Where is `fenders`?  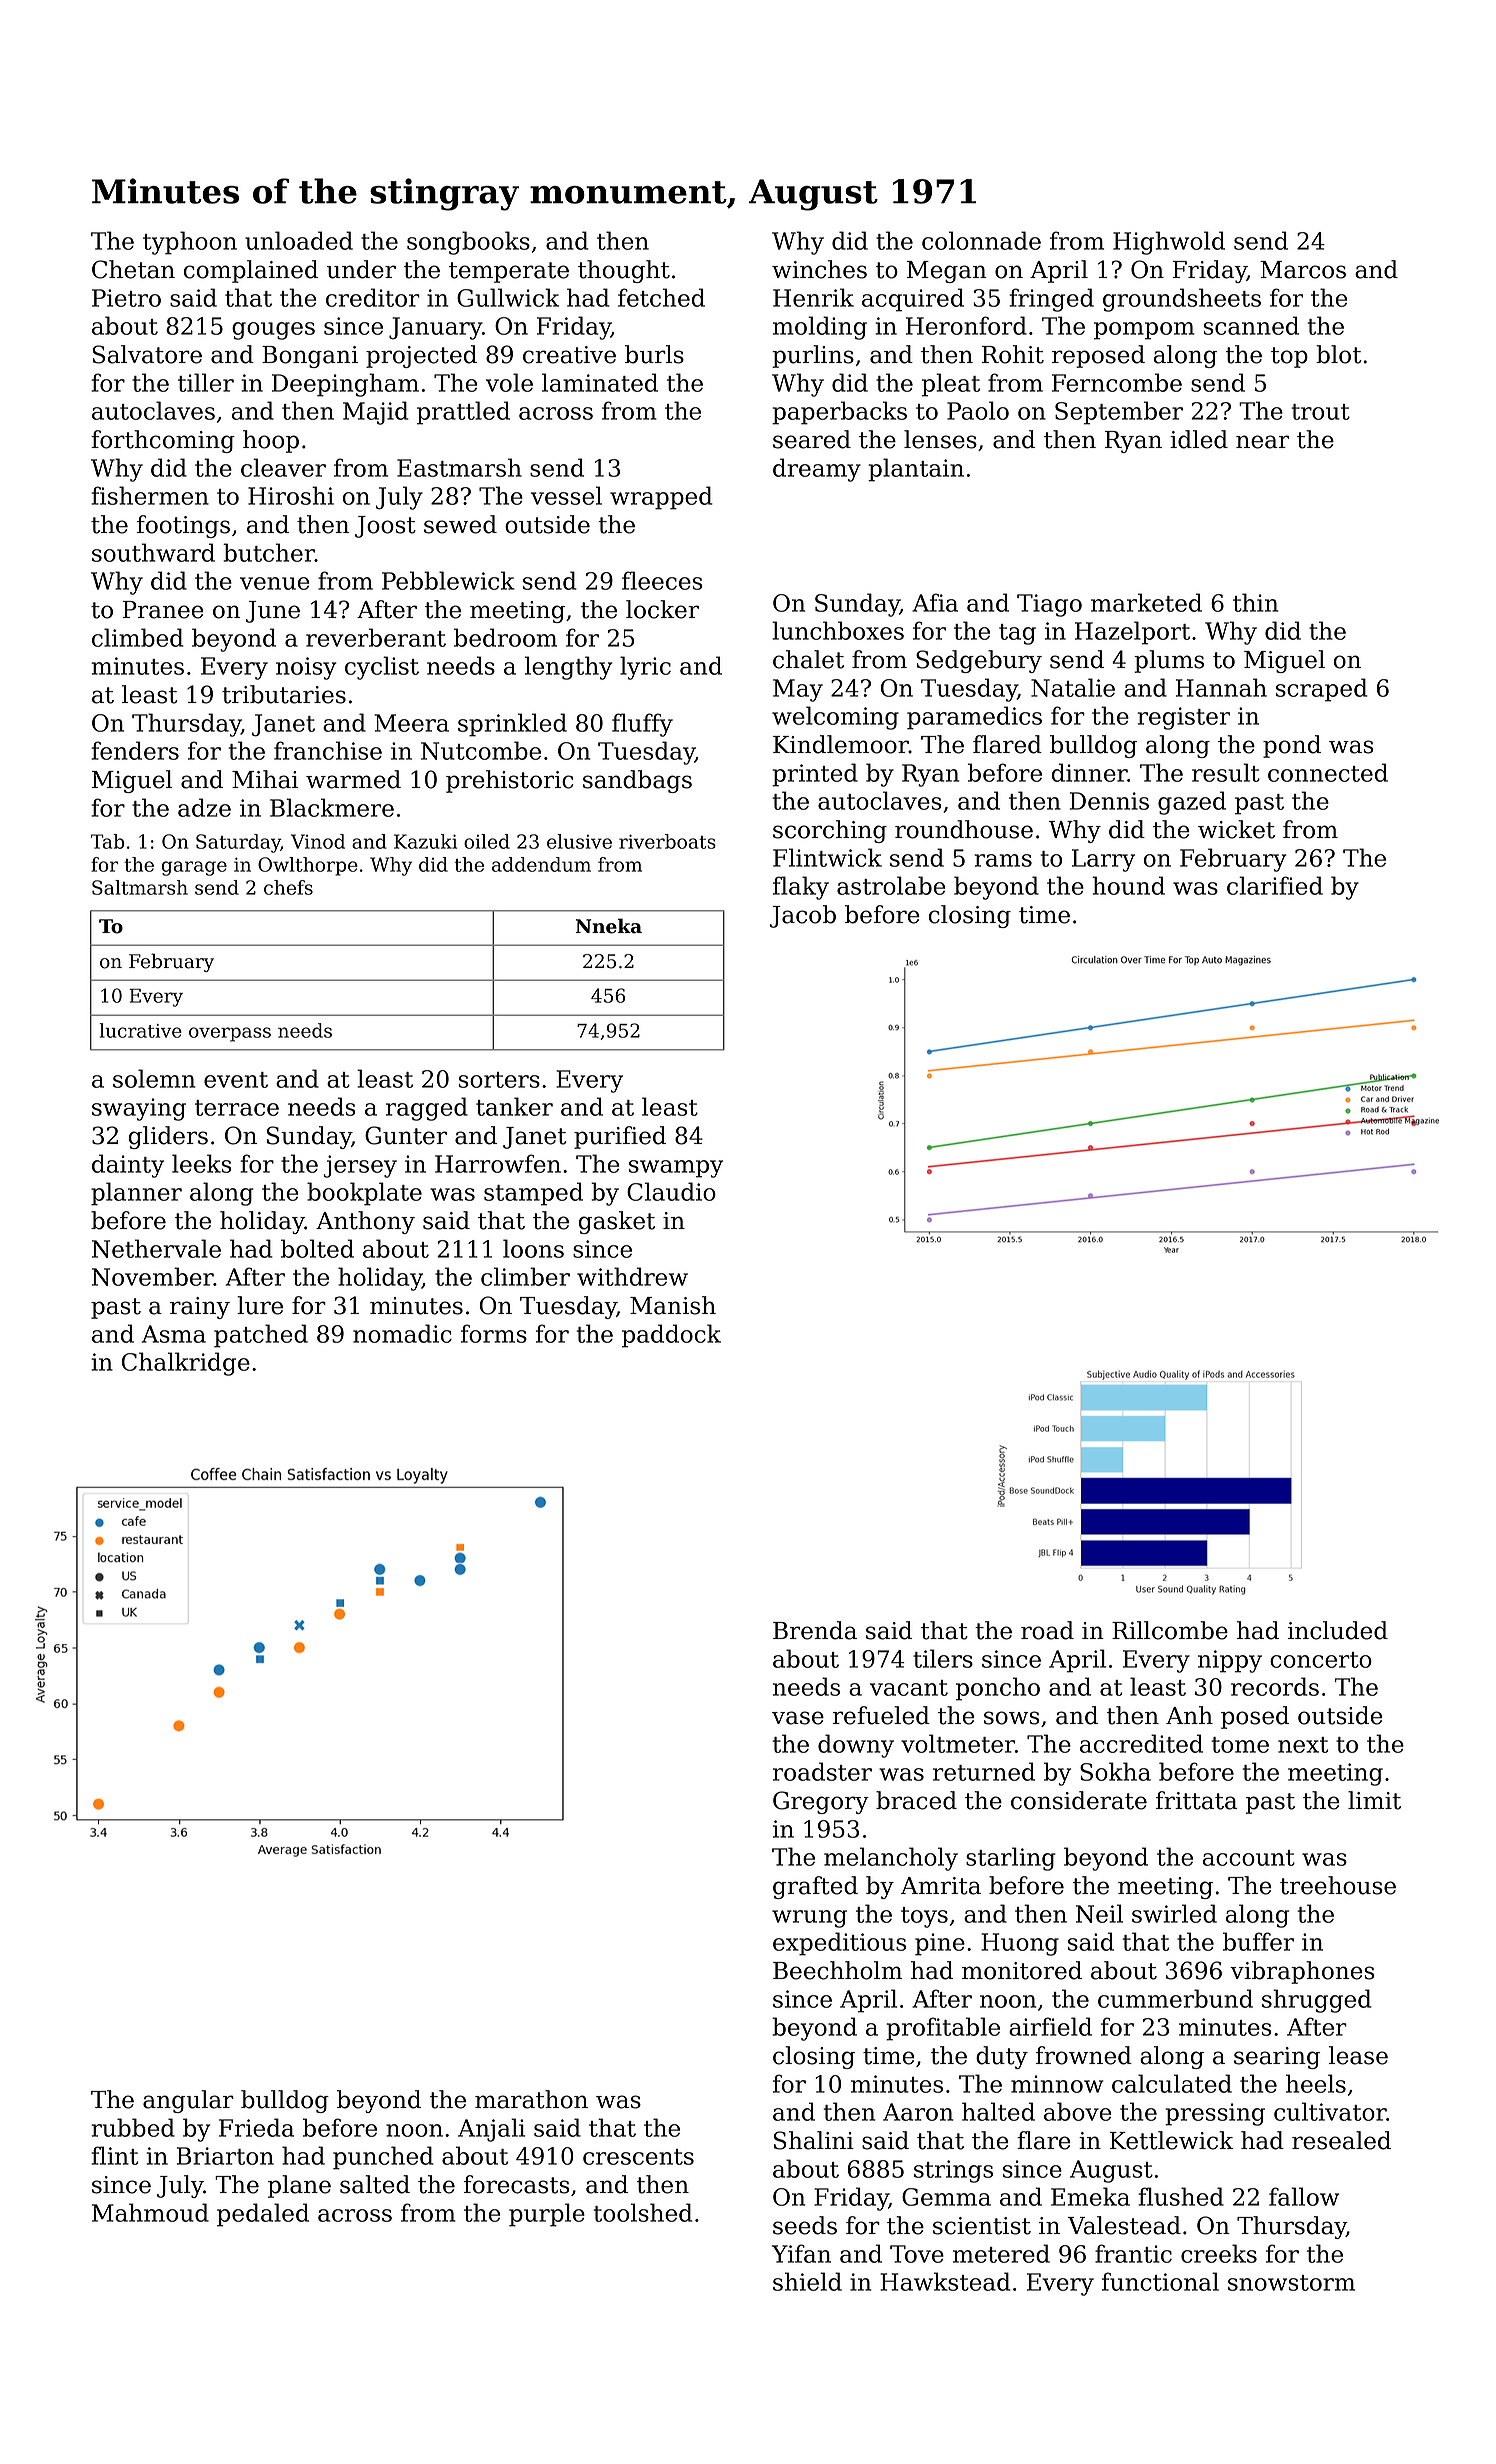 fenders is located at coordinates (135, 750).
